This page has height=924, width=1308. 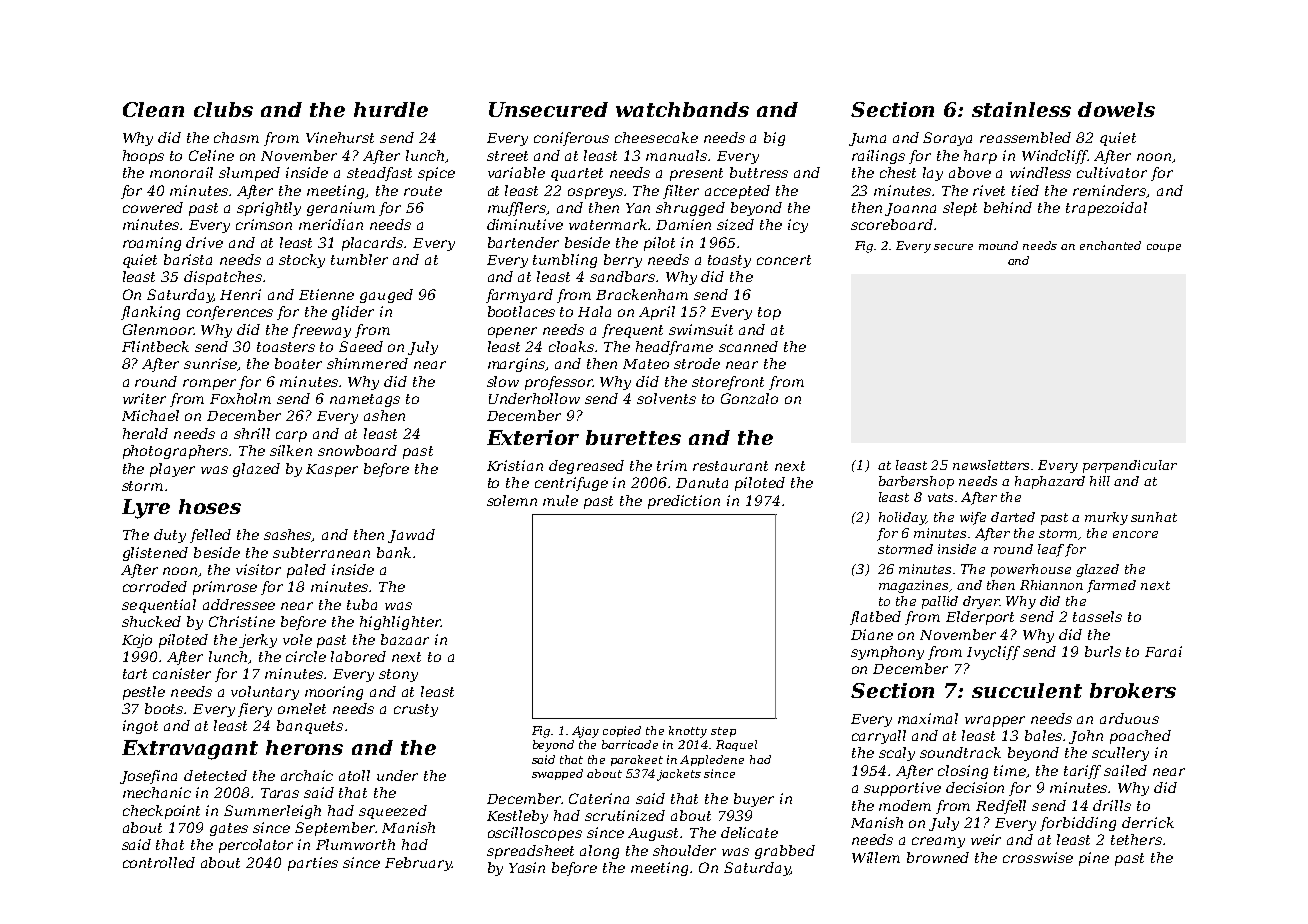 I want to click on glistened, so click(x=155, y=554).
